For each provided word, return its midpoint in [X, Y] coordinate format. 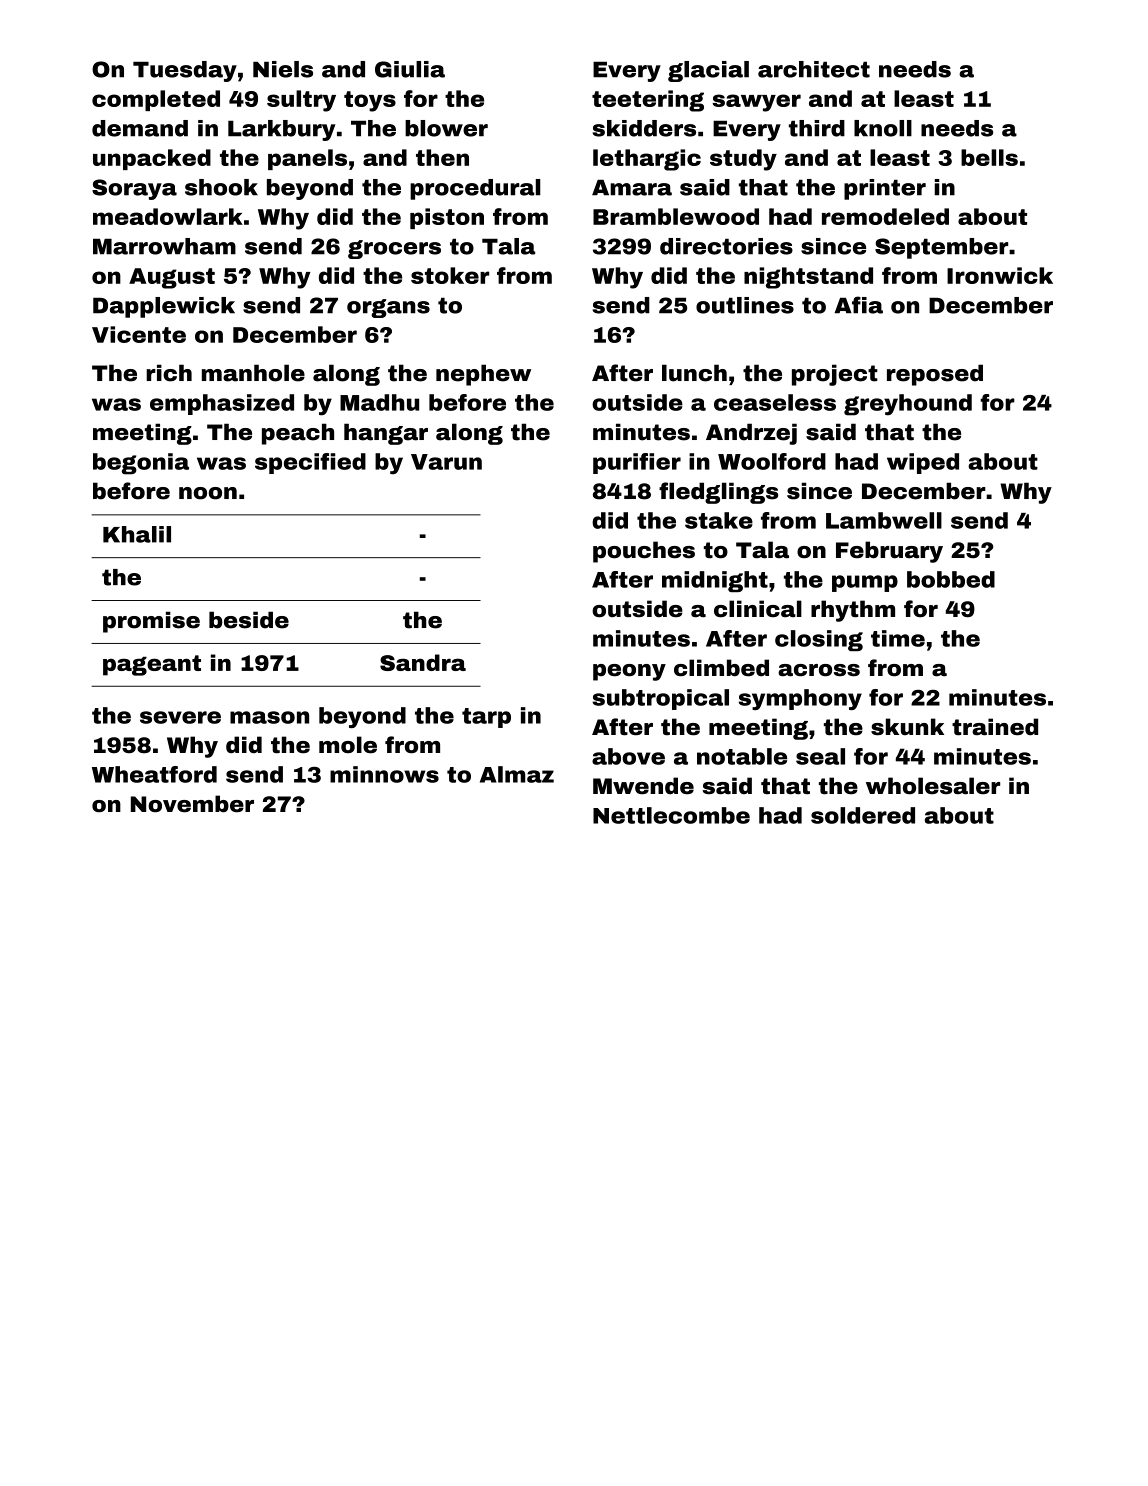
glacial [708, 71]
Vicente [139, 334]
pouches [644, 552]
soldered [863, 815]
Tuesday [185, 71]
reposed [935, 375]
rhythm [853, 611]
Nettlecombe [671, 815]
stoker [450, 275]
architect [814, 69]
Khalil [137, 534]
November [192, 804]
